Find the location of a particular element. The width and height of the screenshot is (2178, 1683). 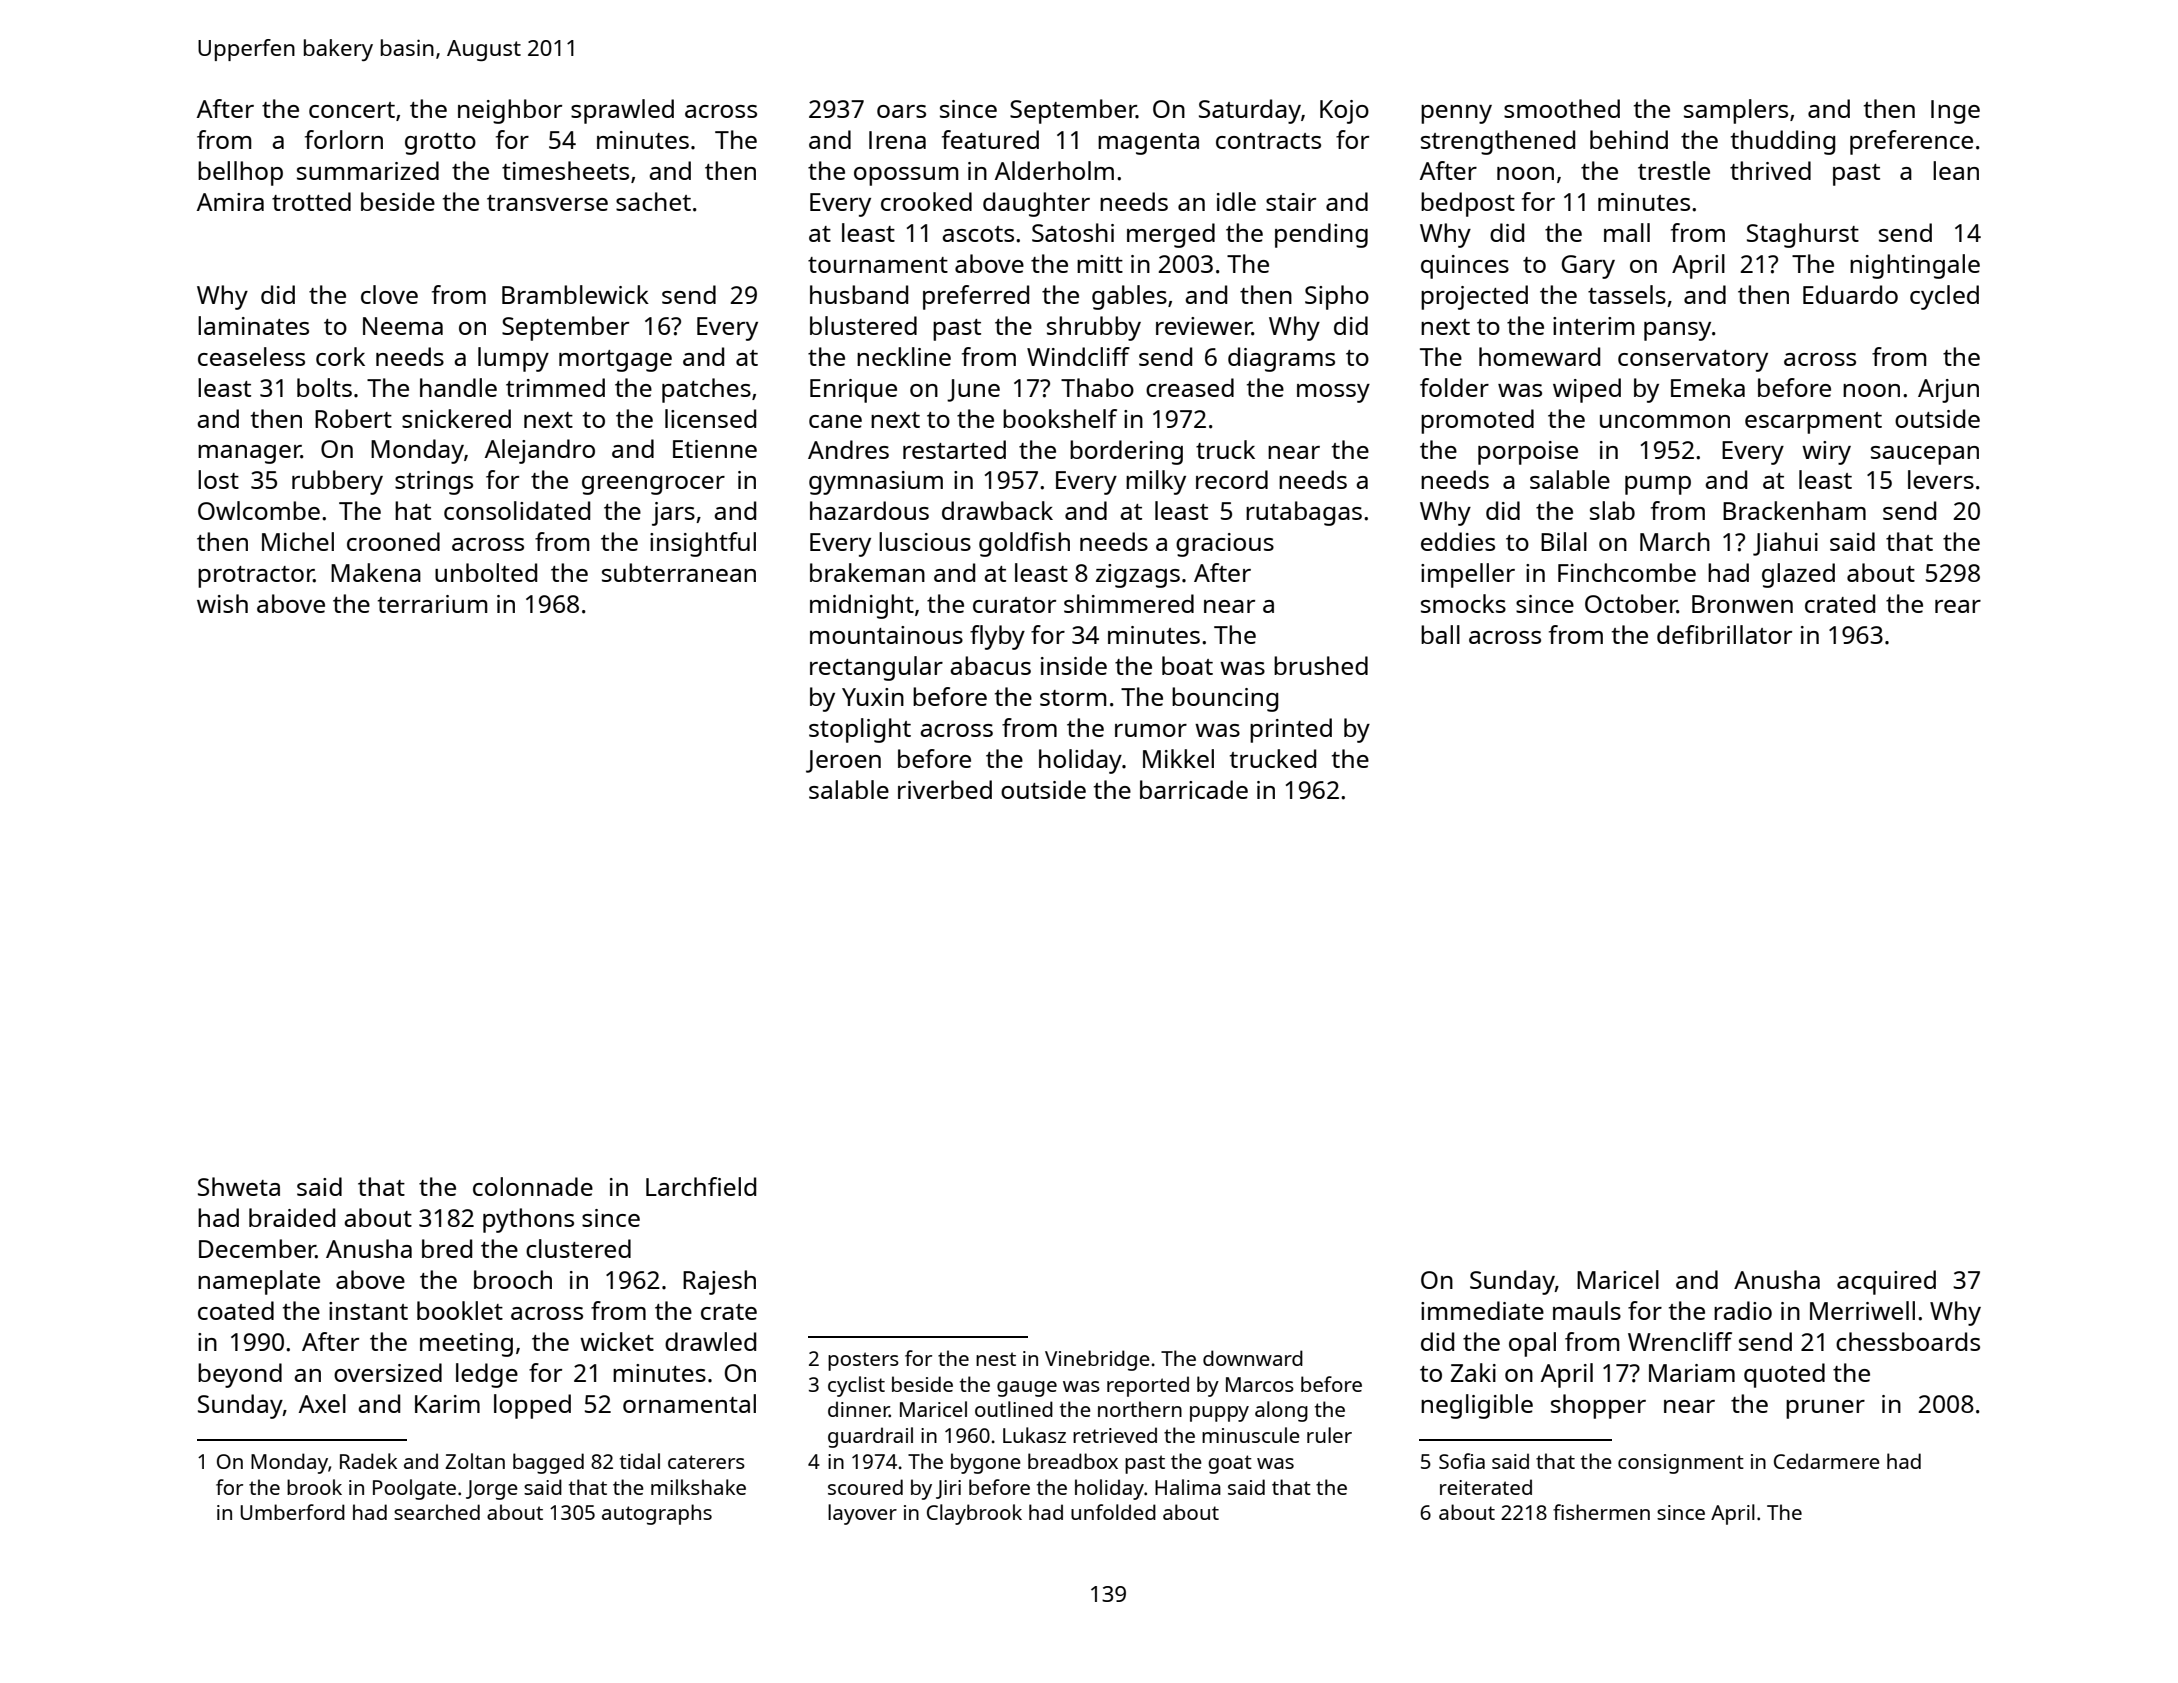

laminates is located at coordinates (253, 325).
